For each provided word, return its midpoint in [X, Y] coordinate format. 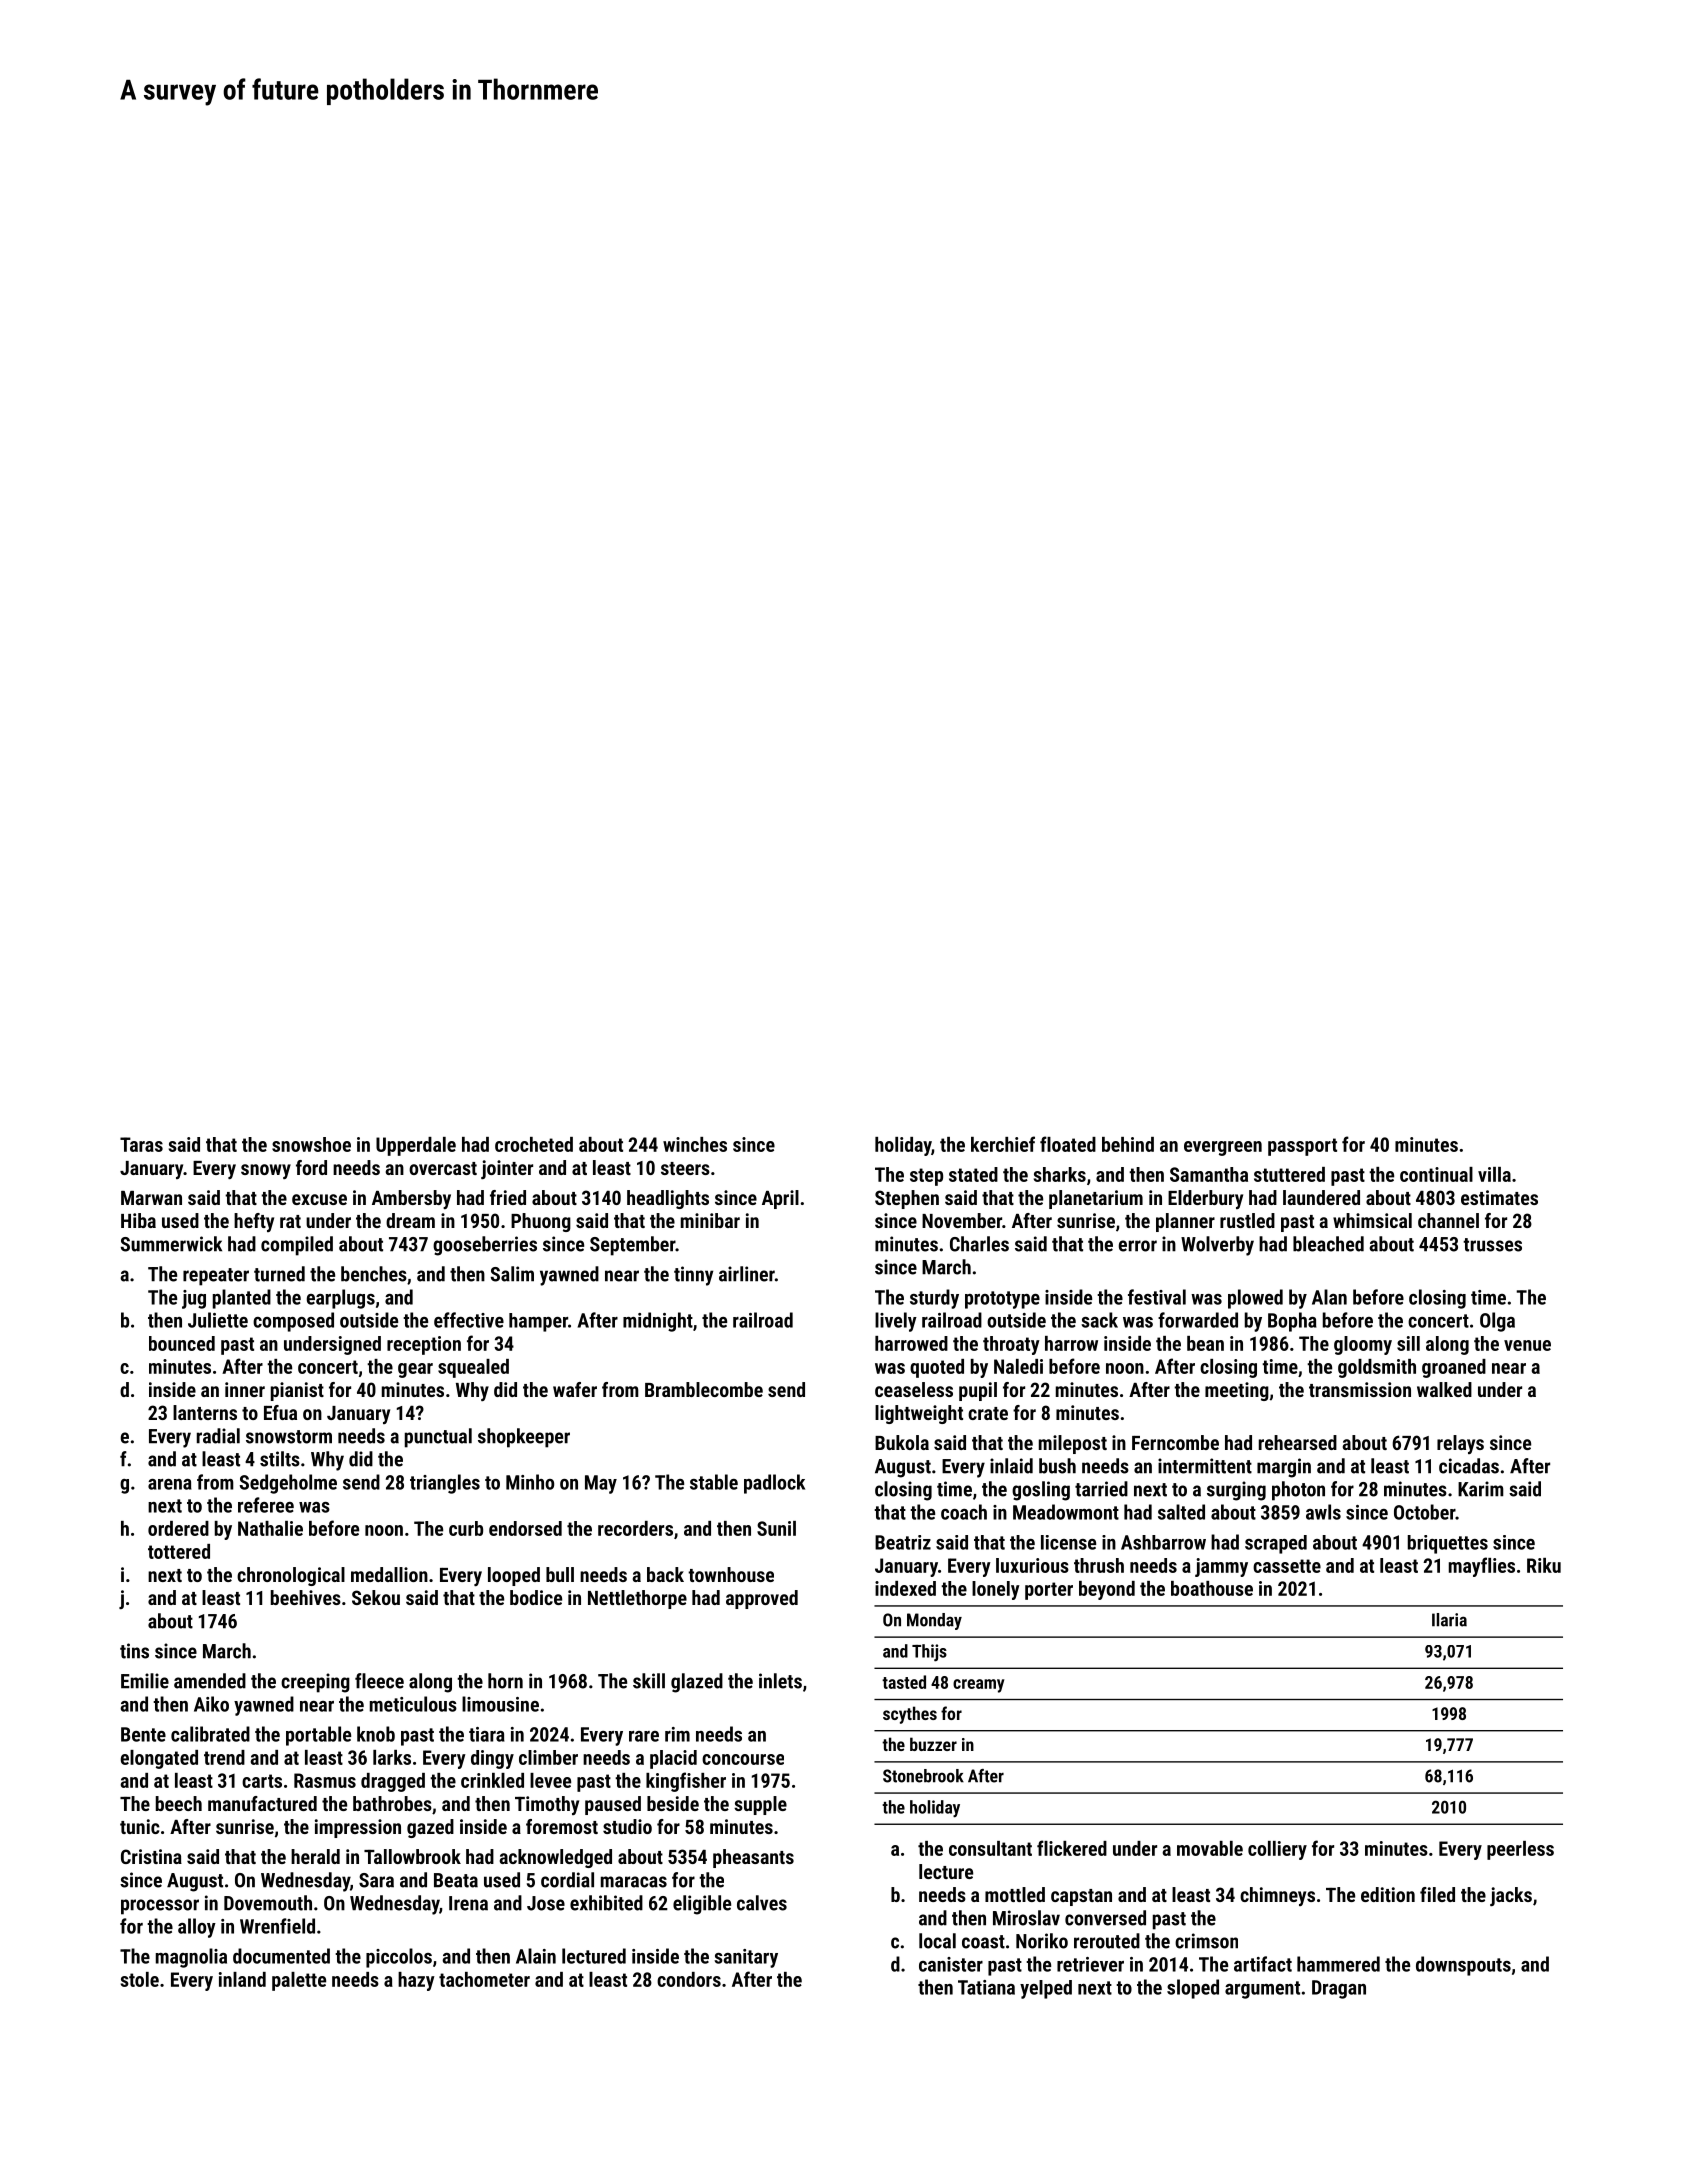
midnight [658, 1322]
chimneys [1277, 1896]
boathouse [1212, 1588]
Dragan [1339, 1989]
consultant [990, 1848]
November [962, 1220]
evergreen [1223, 1148]
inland [242, 1979]
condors [689, 1979]
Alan [1329, 1297]
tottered [179, 1551]
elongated [159, 1759]
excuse [319, 1199]
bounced [182, 1343]
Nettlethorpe [637, 1599]
